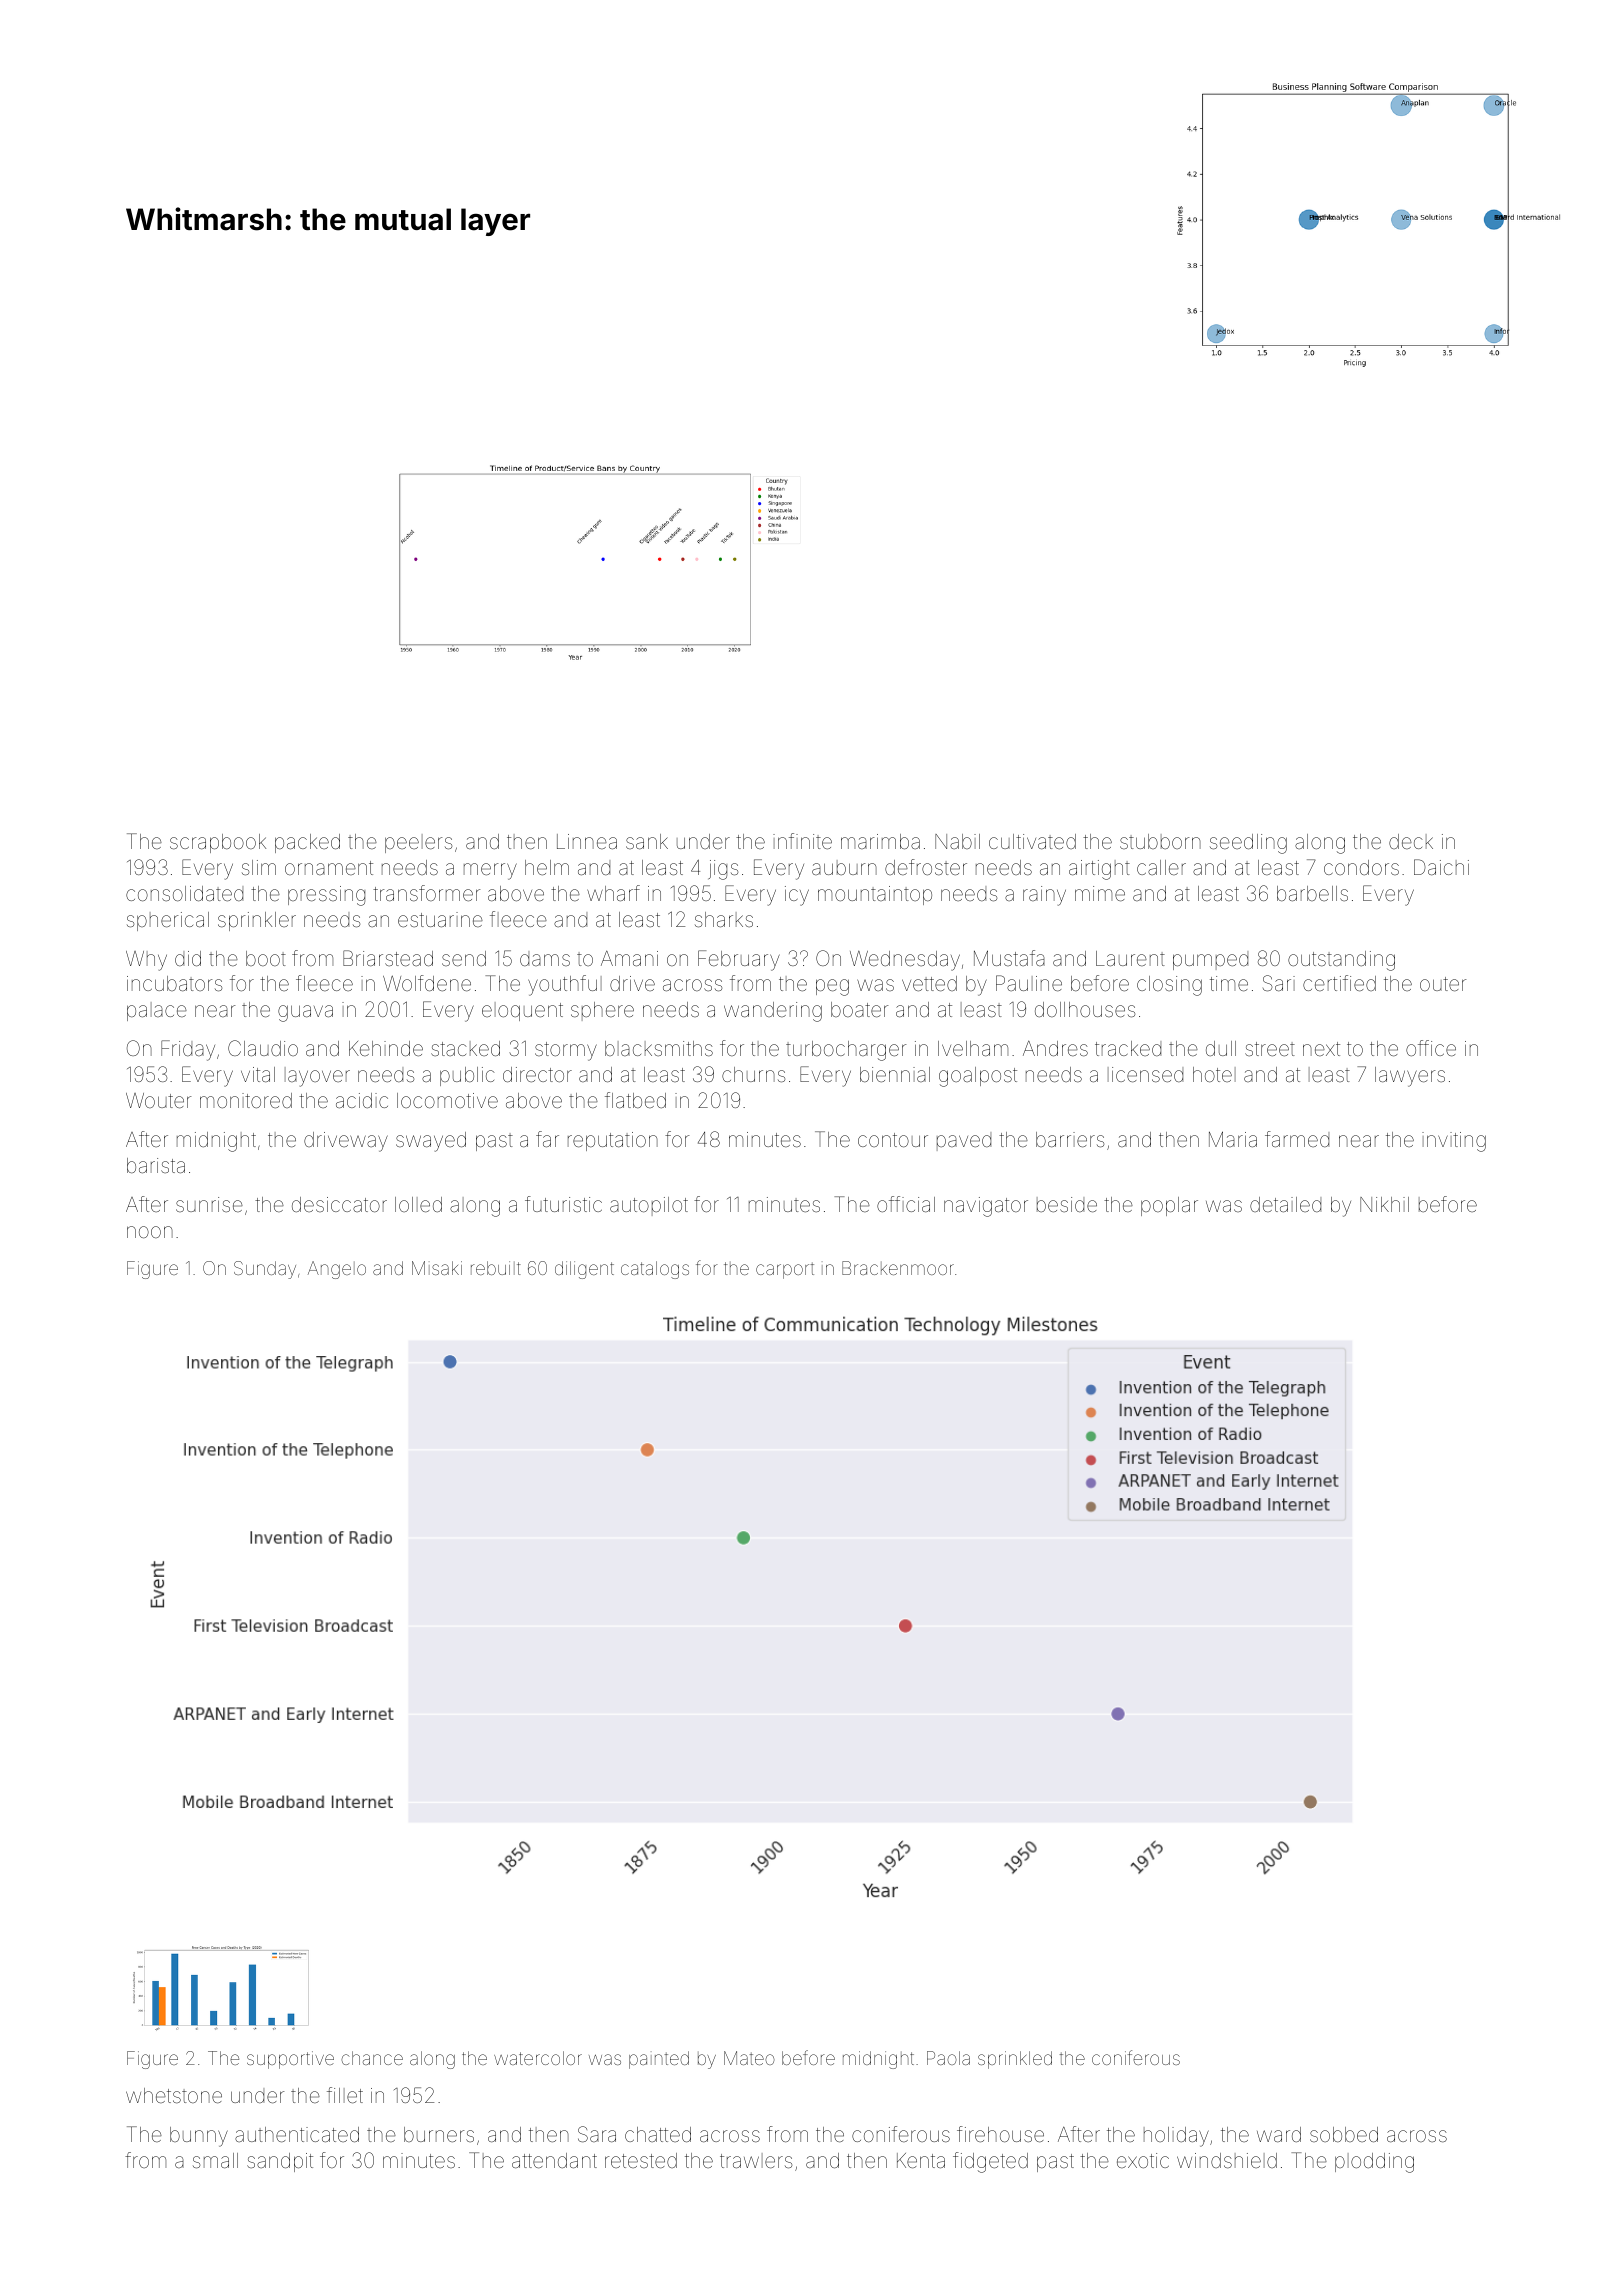 Image resolution: width=1620 pixels, height=2292 pixels. I want to click on packed, so click(307, 843).
